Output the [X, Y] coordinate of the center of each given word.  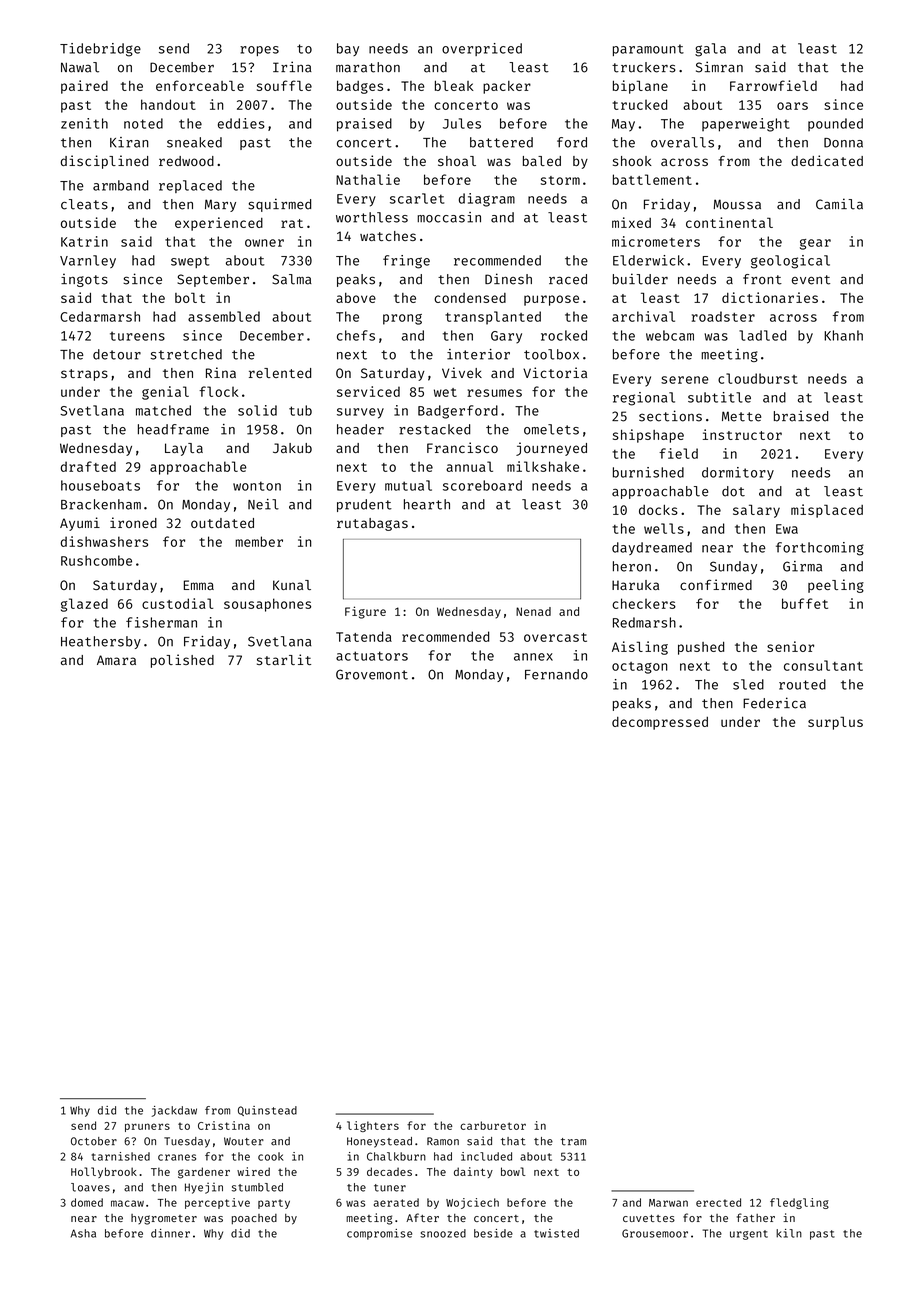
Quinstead [267, 1111]
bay [348, 49]
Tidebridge [100, 50]
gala [710, 50]
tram [573, 1142]
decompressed [660, 723]
